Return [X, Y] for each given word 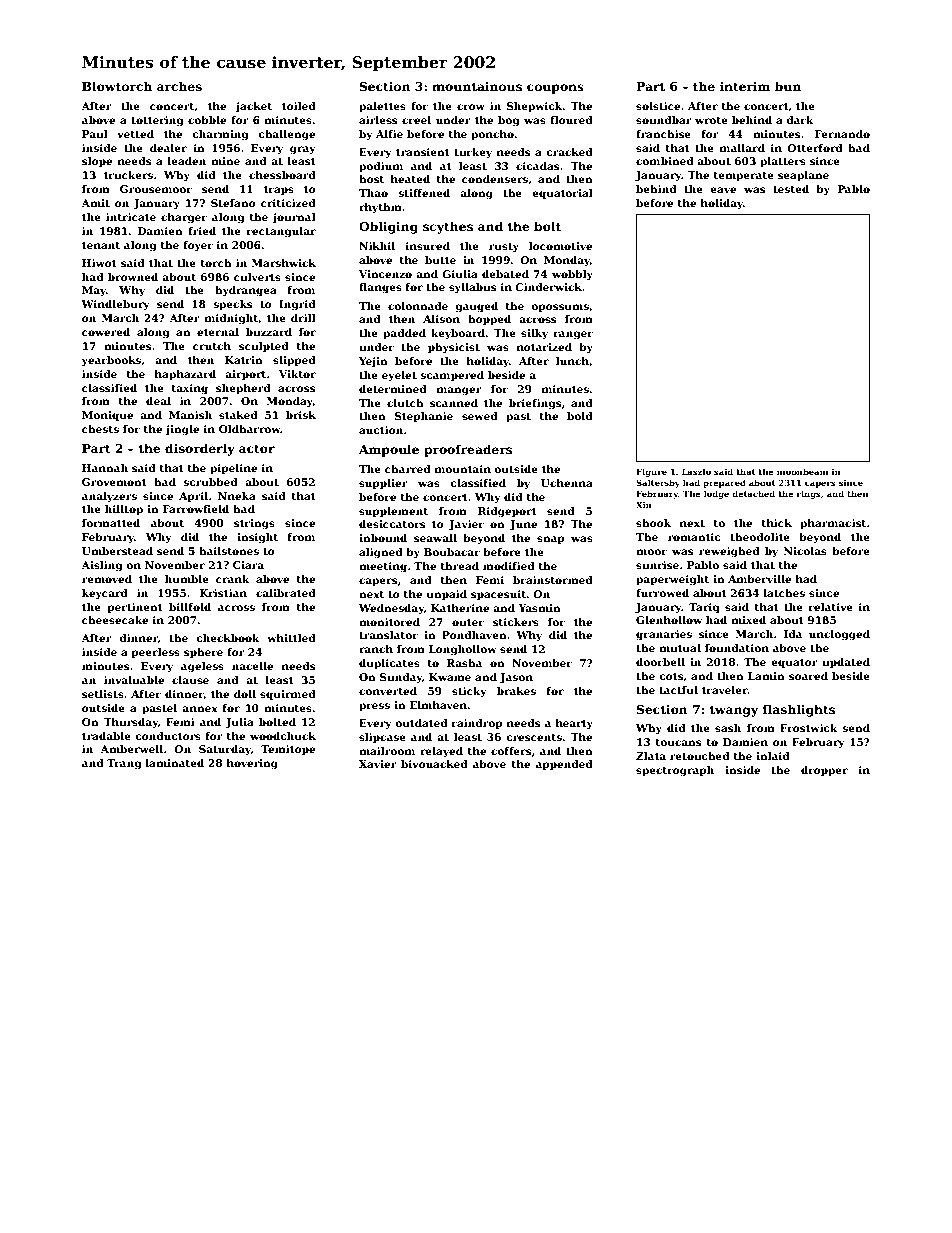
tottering [157, 121]
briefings [535, 404]
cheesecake [115, 620]
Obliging [388, 227]
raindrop [477, 724]
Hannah [105, 468]
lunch [572, 361]
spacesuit [499, 595]
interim [745, 86]
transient [423, 152]
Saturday [225, 750]
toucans [678, 742]
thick [777, 523]
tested [791, 189]
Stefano [233, 203]
